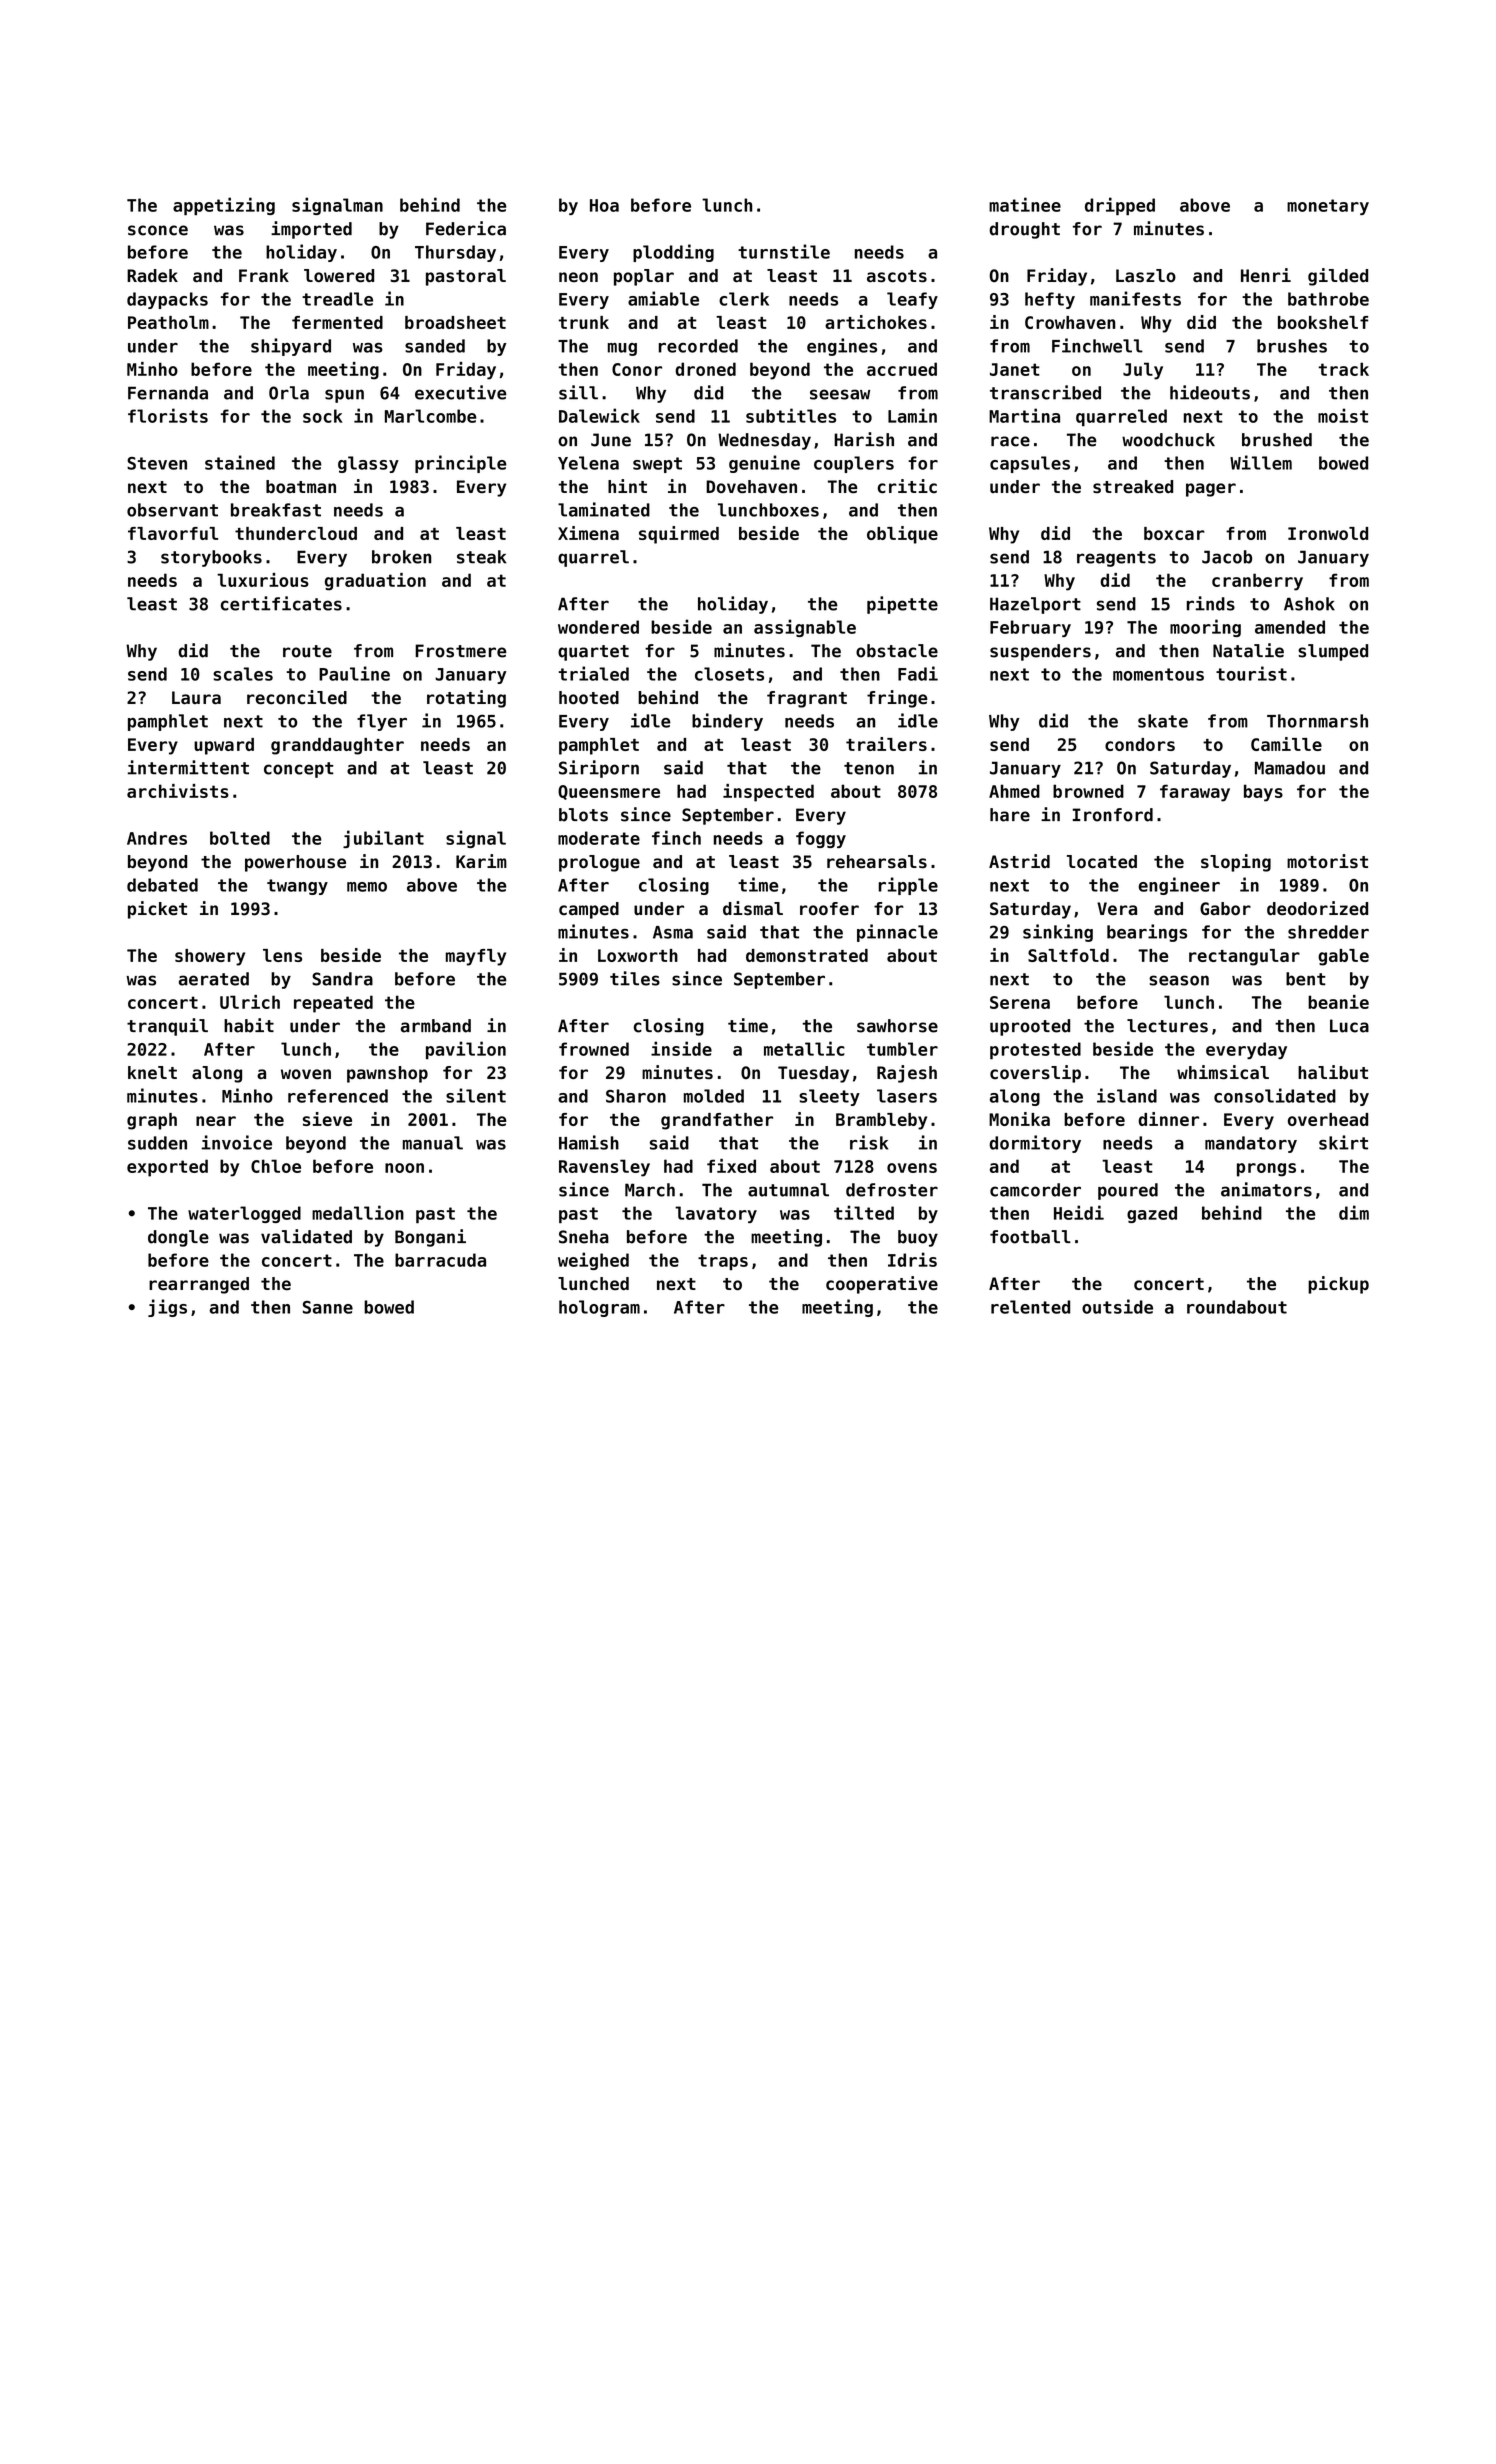  What do you see at coordinates (172, 510) in the page?
I see `observant` at bounding box center [172, 510].
